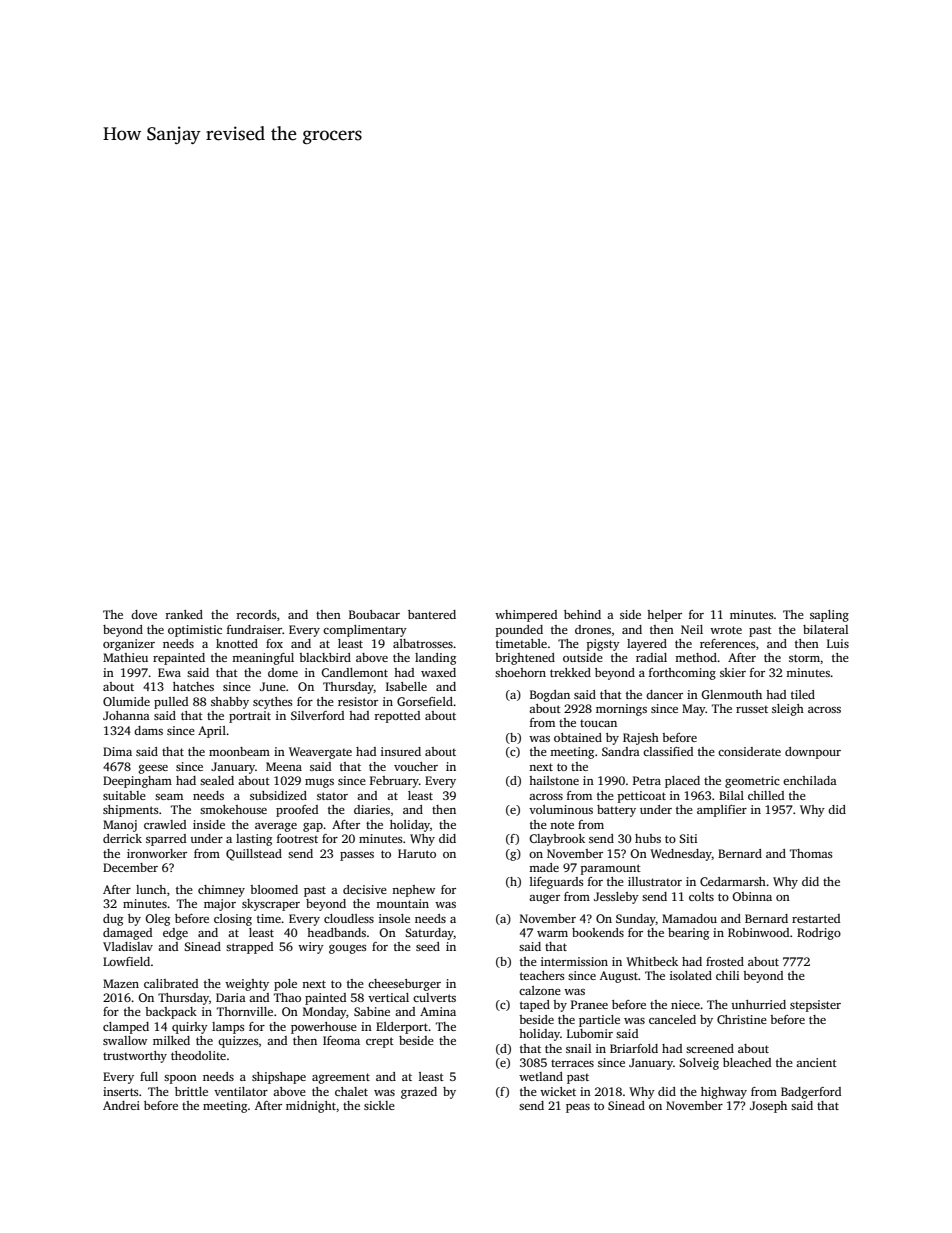 The height and width of the document is (1233, 952). What do you see at coordinates (233, 809) in the document?
I see `smokehouse` at bounding box center [233, 809].
